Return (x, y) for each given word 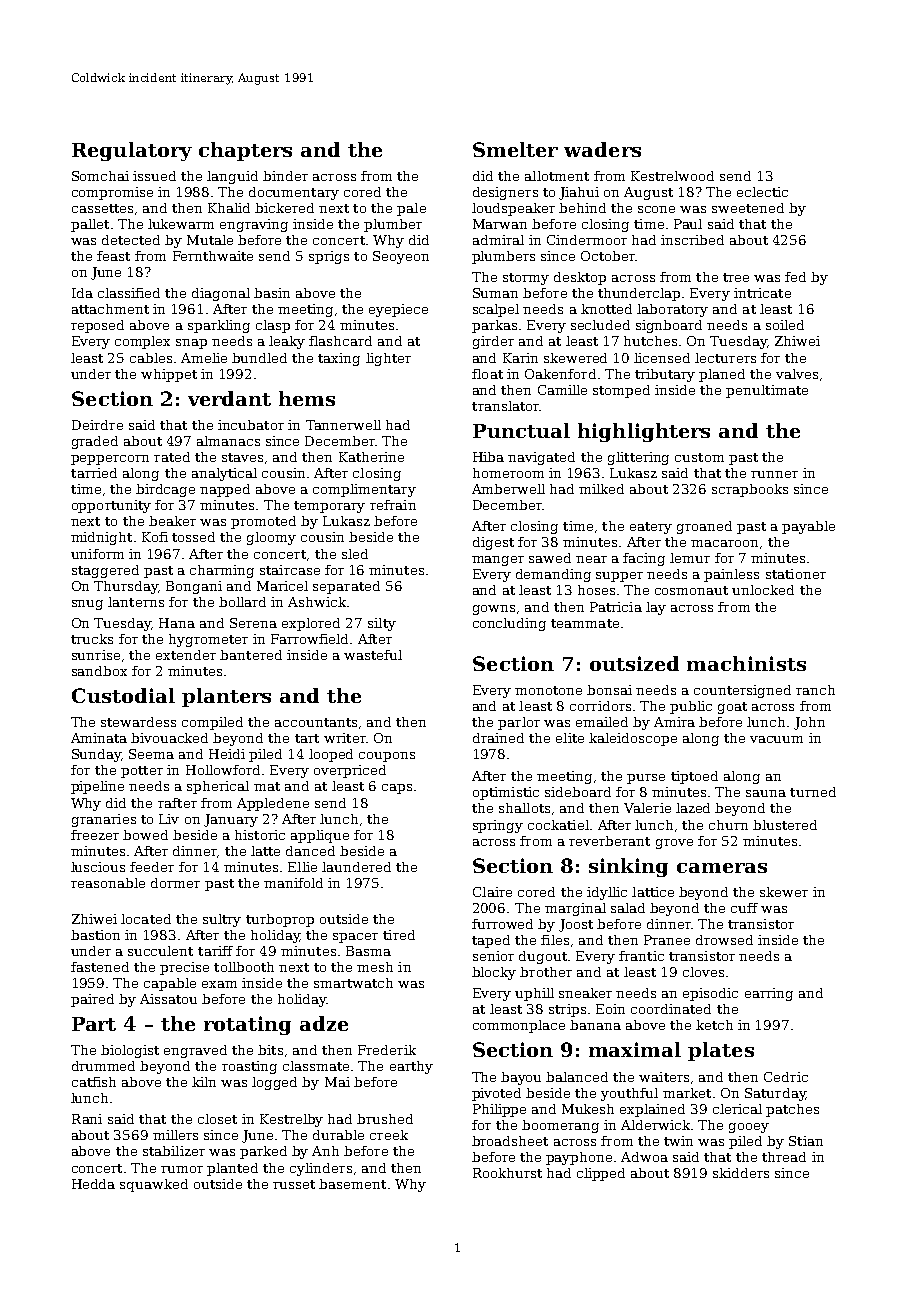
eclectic (762, 192)
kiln (204, 1082)
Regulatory (132, 151)
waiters (664, 1077)
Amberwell (508, 489)
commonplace (519, 1026)
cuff (744, 908)
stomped (621, 391)
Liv (169, 819)
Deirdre (97, 425)
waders (602, 149)
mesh (375, 967)
